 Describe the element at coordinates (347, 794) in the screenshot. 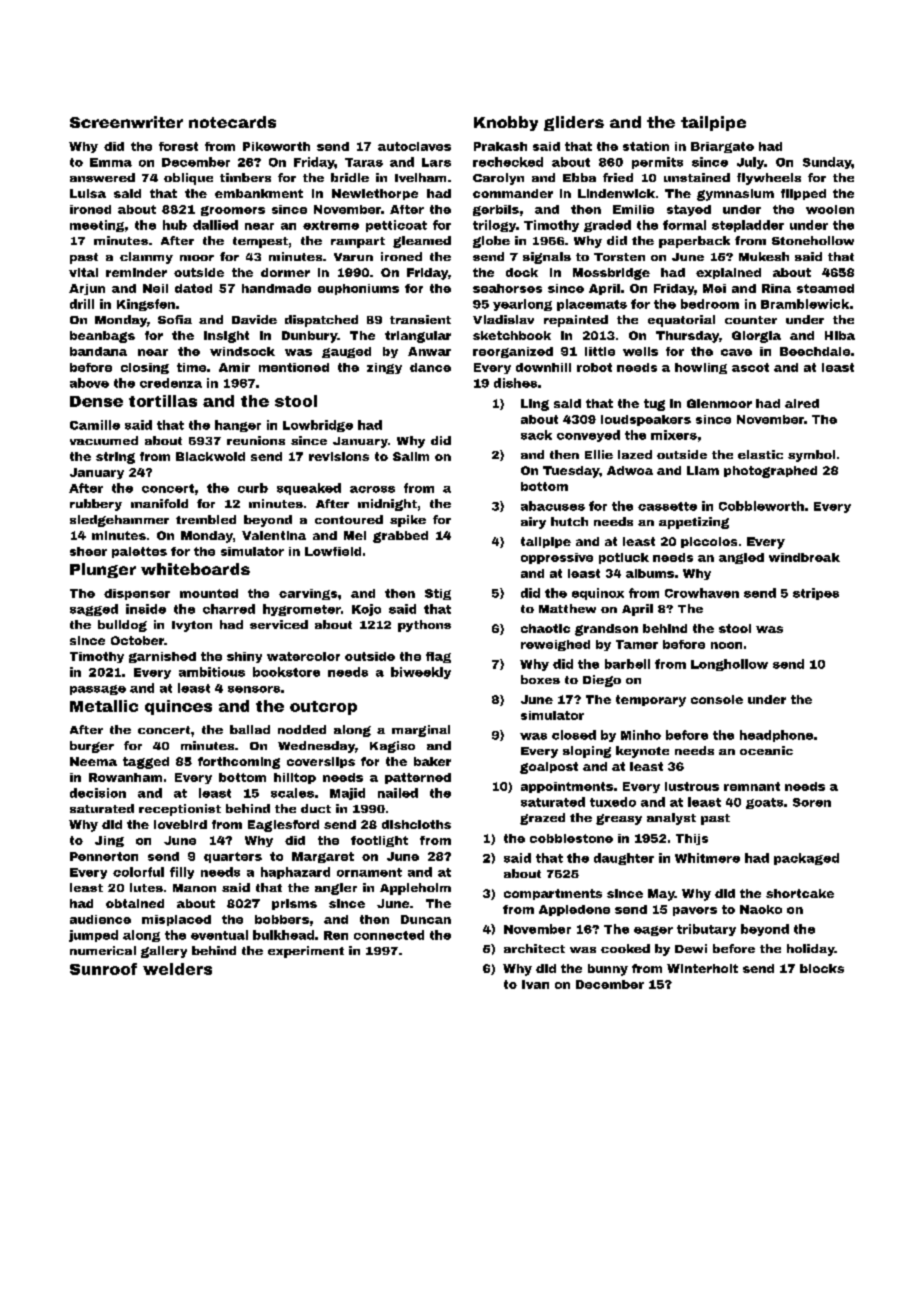

I see `Majid` at that location.
